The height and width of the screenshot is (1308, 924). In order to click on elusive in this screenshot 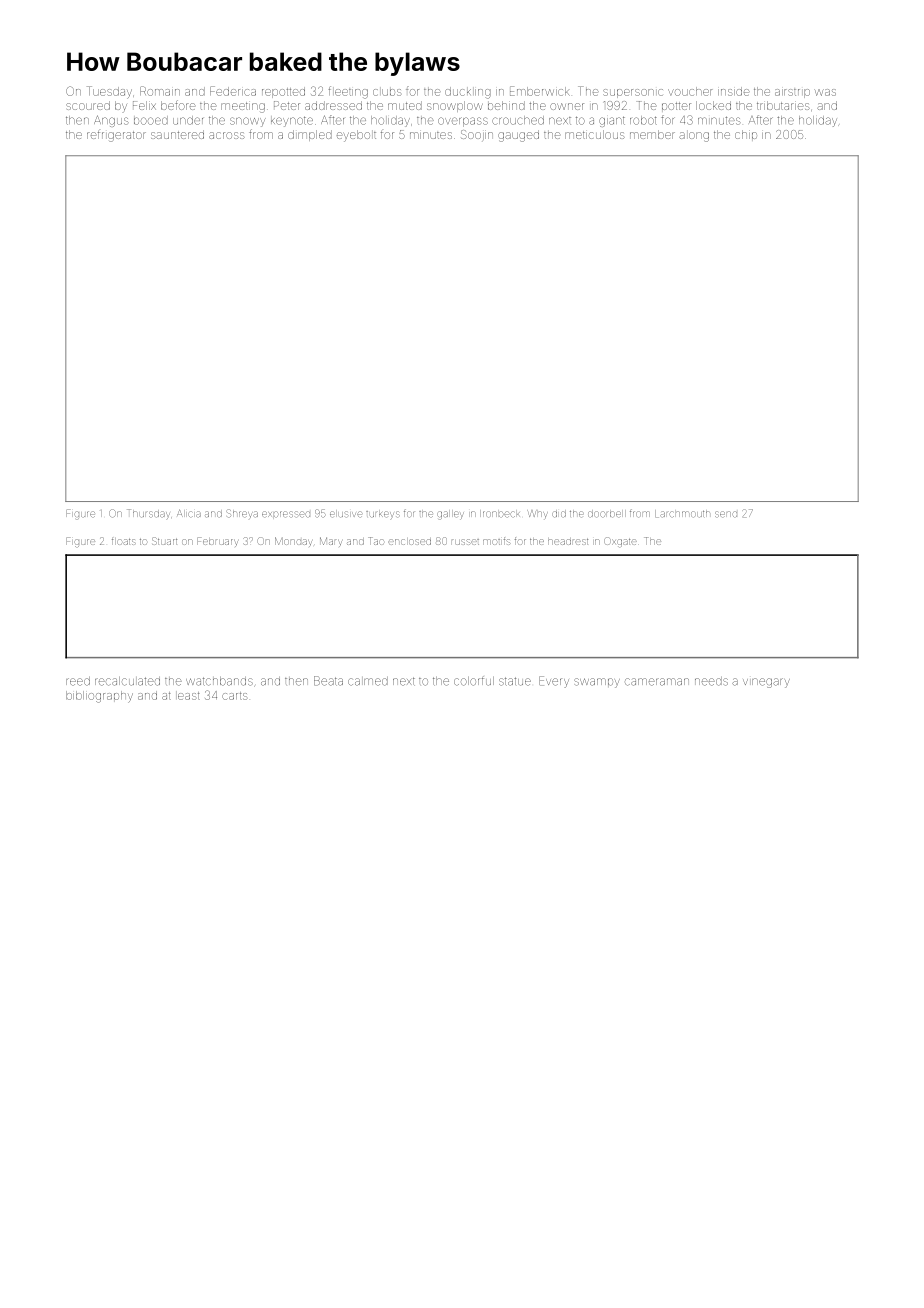, I will do `click(346, 514)`.
